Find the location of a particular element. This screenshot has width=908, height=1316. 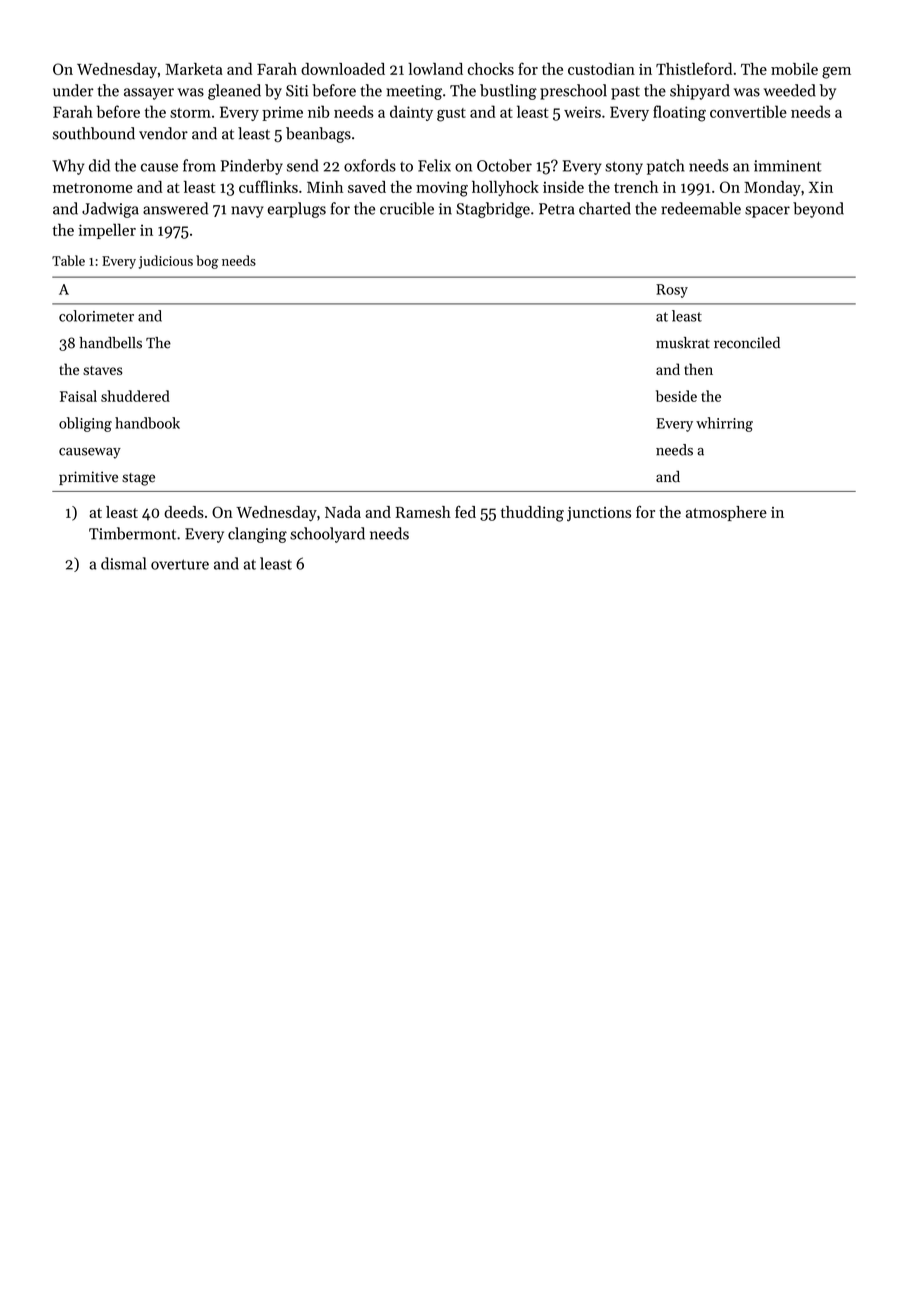

Thistleford is located at coordinates (694, 68).
